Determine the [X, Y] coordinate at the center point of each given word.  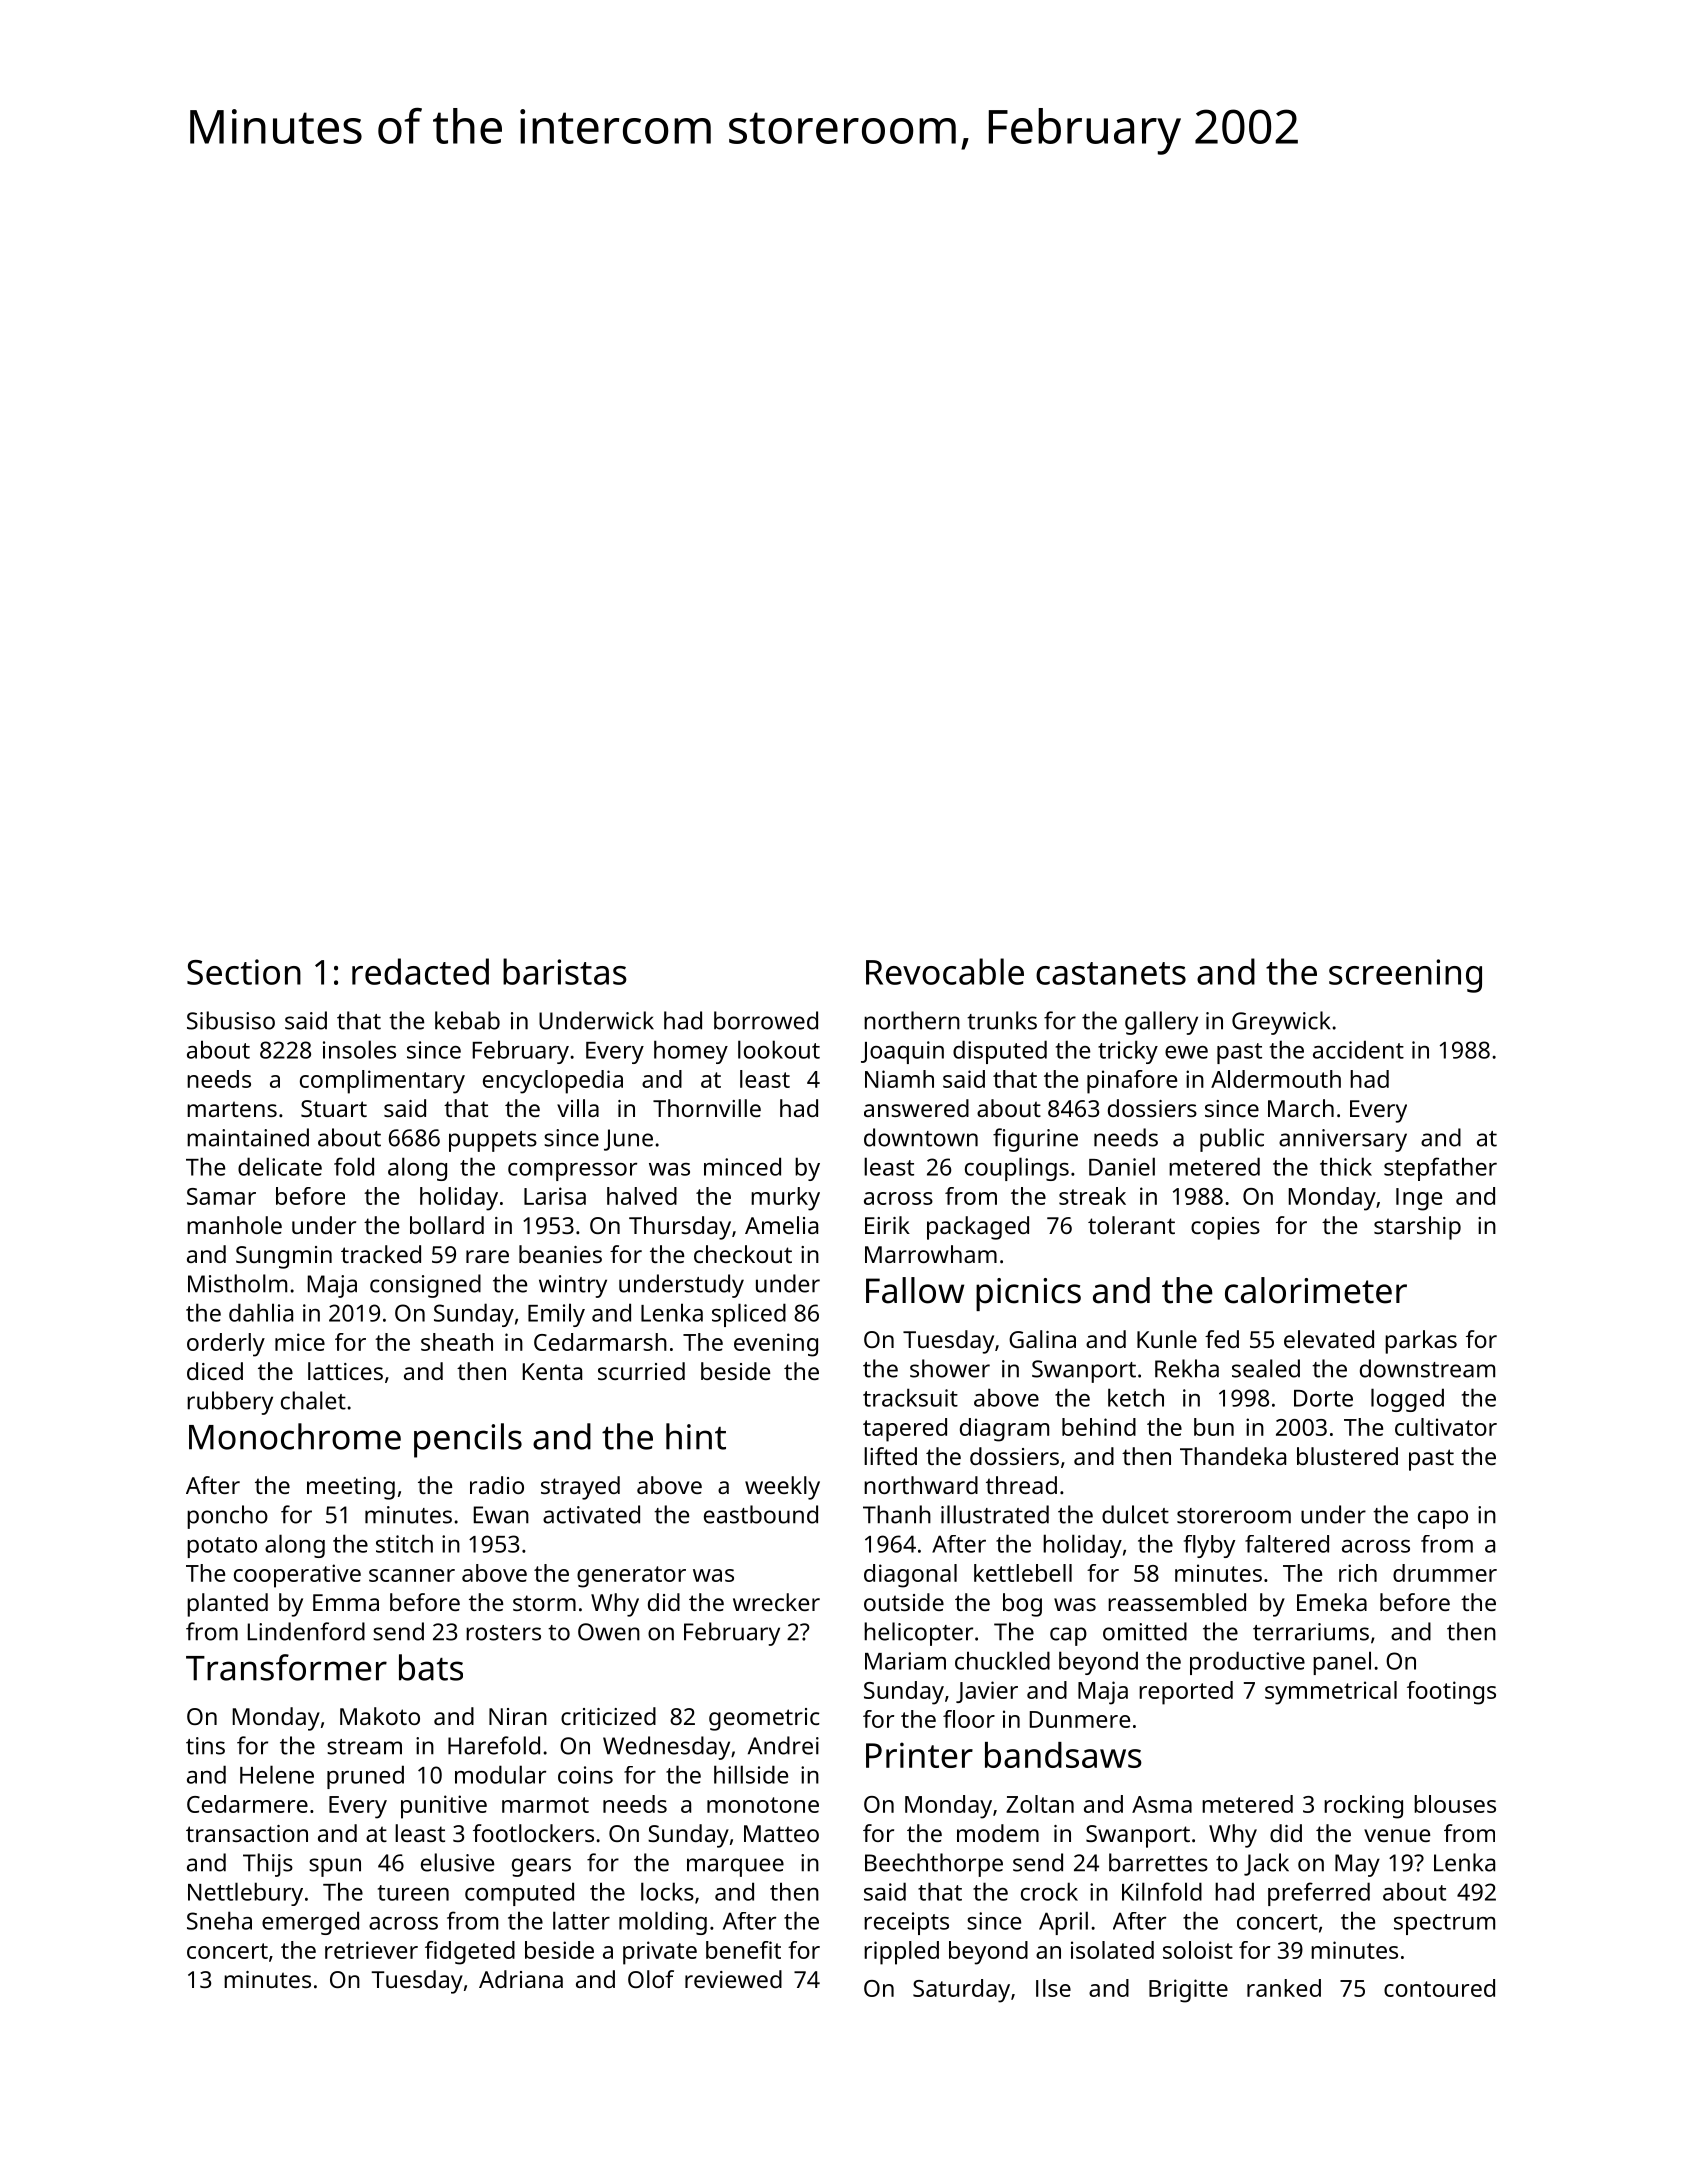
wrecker [776, 1602]
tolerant [1131, 1225]
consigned [425, 1286]
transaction [247, 1833]
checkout [743, 1254]
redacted [420, 971]
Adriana [521, 1979]
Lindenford [306, 1631]
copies [1225, 1228]
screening [1405, 976]
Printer [919, 1755]
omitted [1145, 1631]
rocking [1363, 1807]
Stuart [334, 1108]
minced [742, 1166]
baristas [565, 971]
